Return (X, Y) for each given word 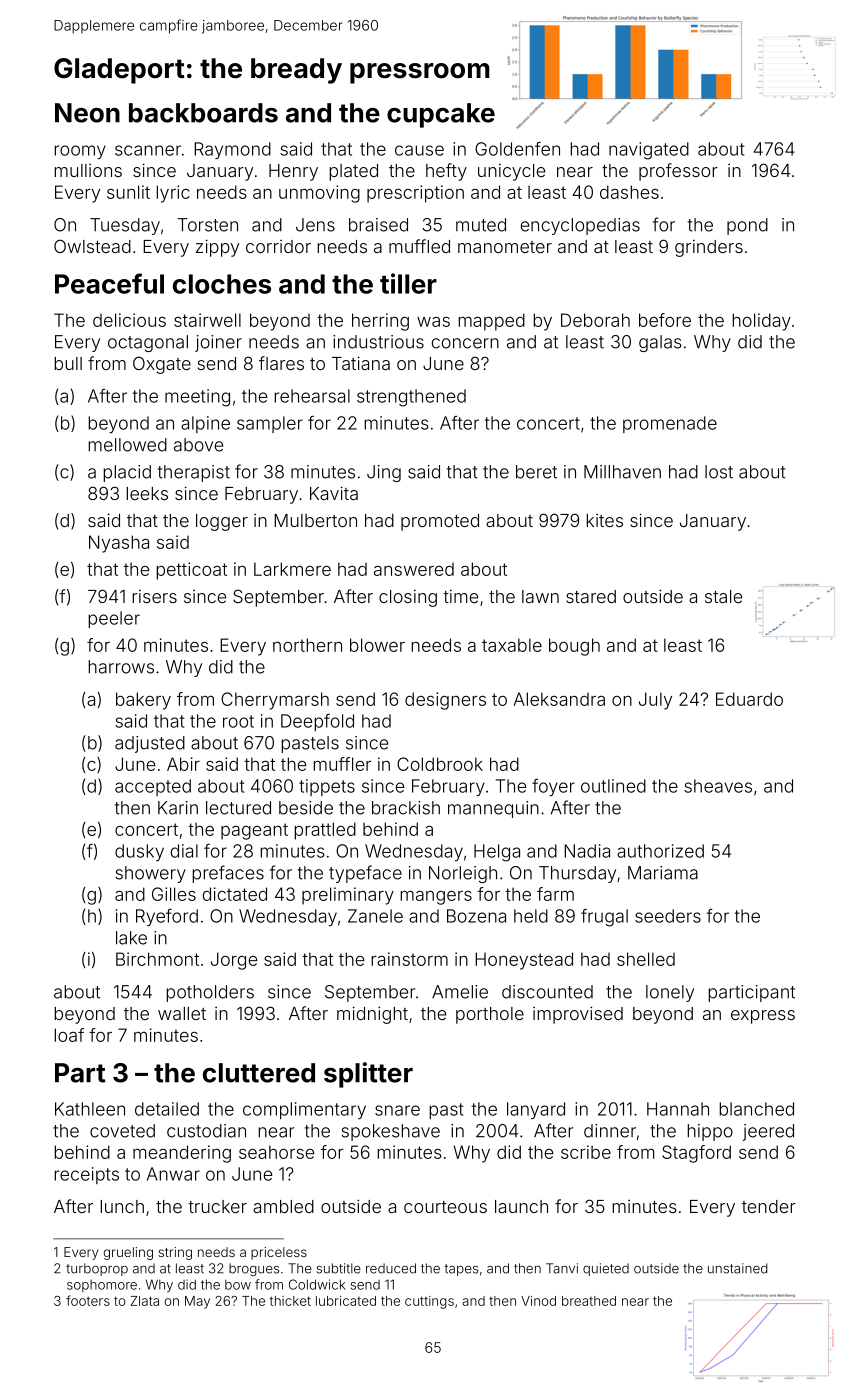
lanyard (536, 1110)
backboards (203, 113)
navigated (649, 151)
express (763, 1017)
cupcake (441, 115)
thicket (290, 1301)
